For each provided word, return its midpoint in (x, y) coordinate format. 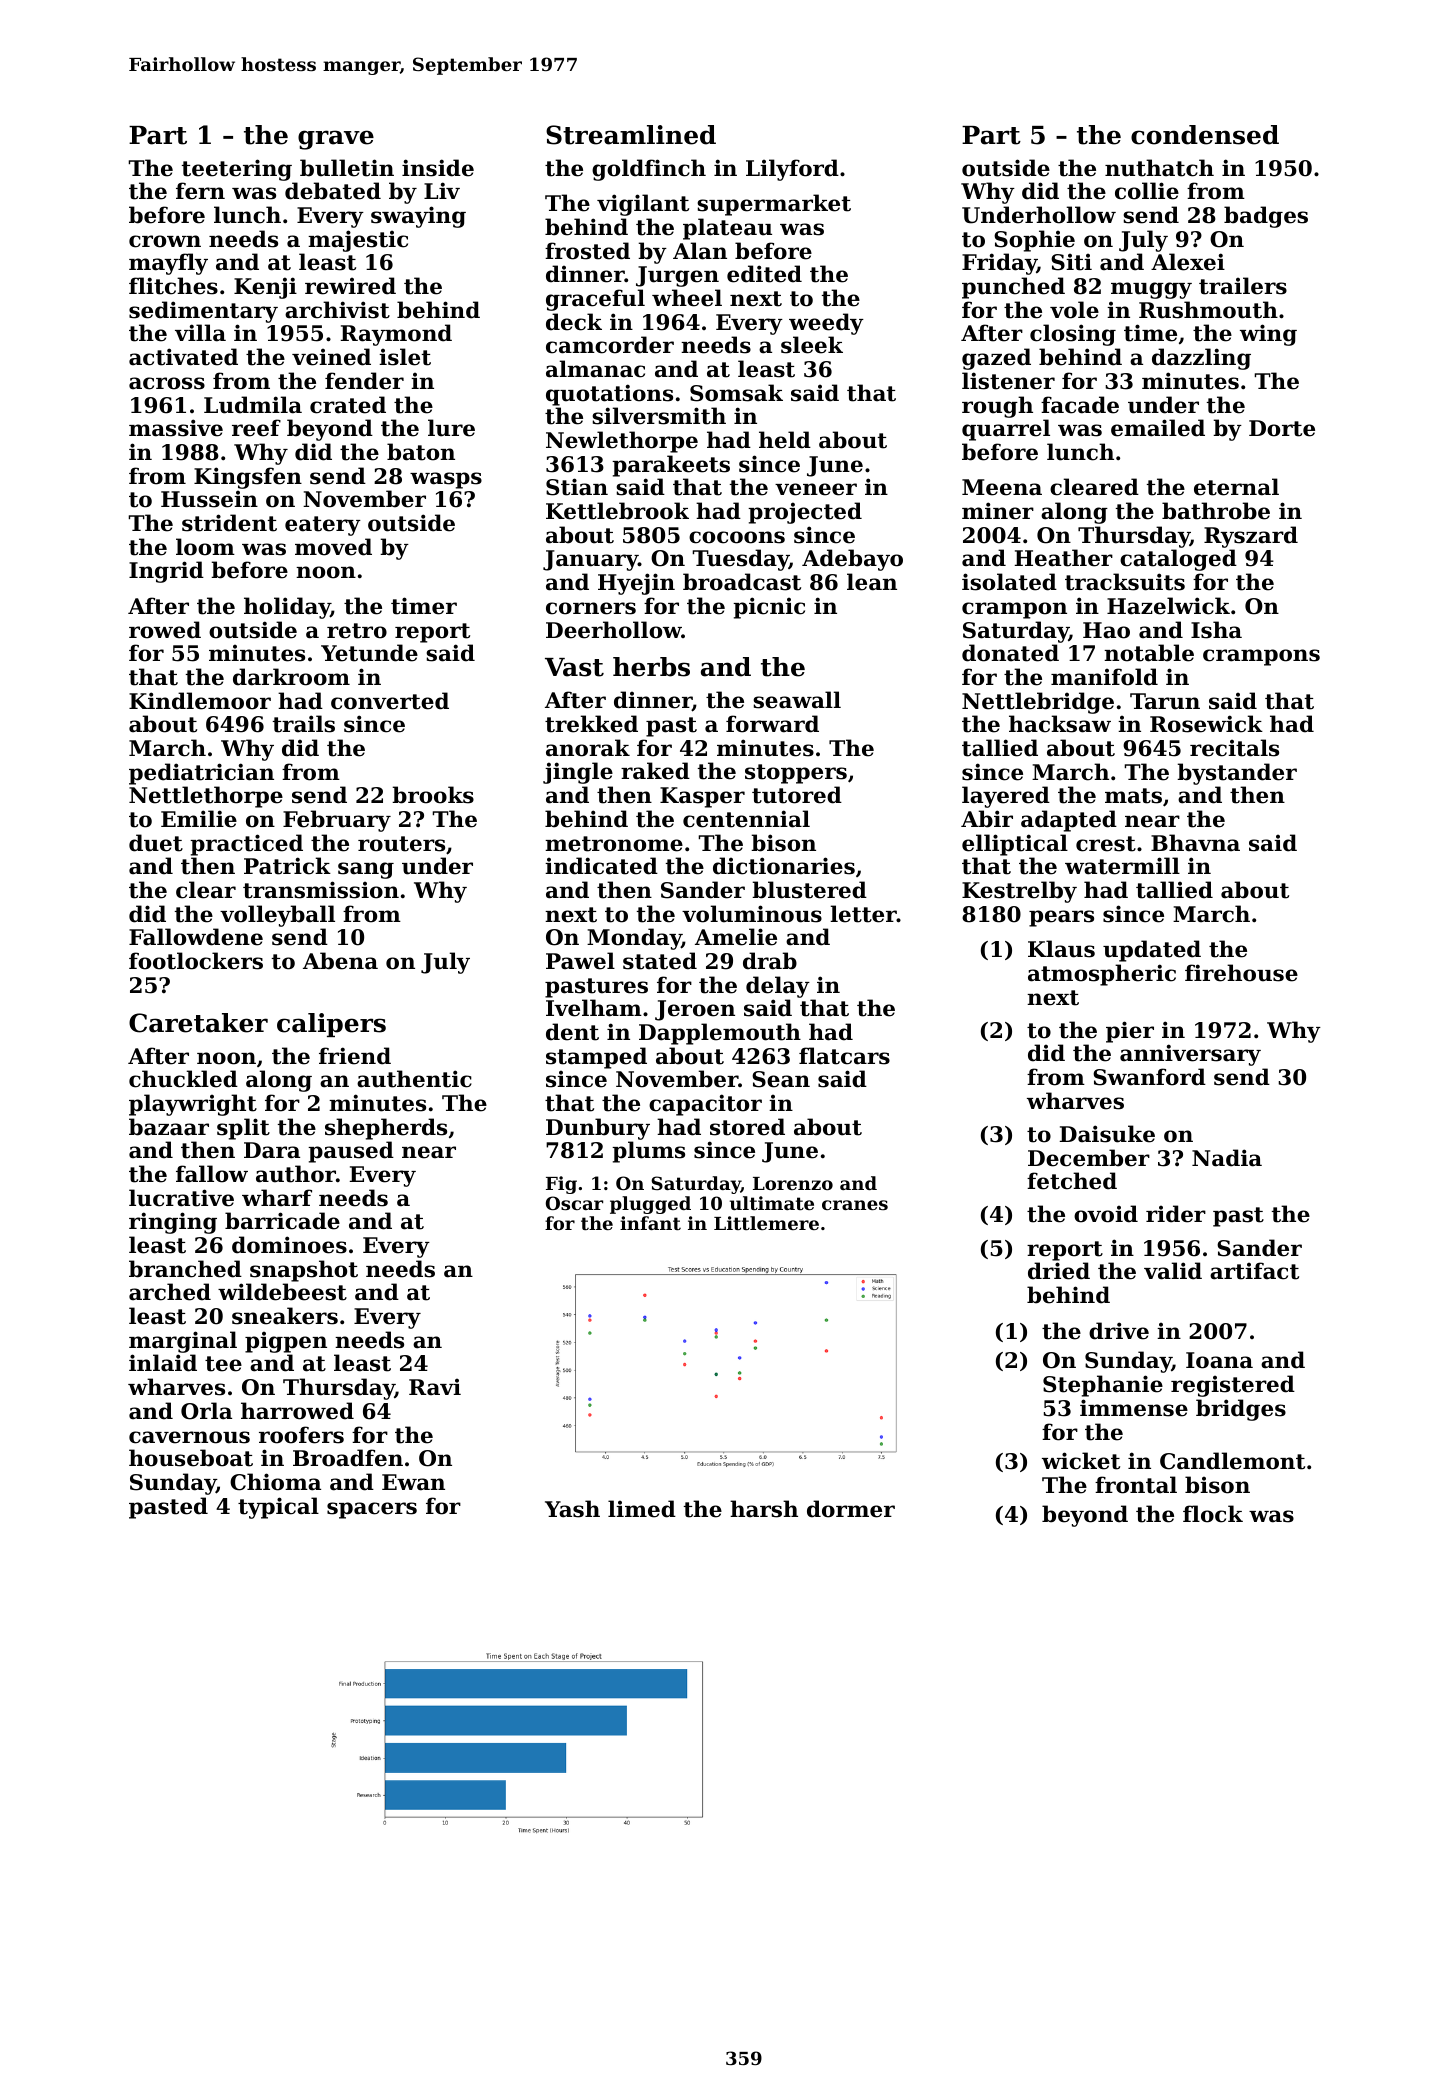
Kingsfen (248, 478)
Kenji (265, 288)
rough (997, 407)
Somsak (736, 393)
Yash (572, 1509)
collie (1147, 191)
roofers (301, 1435)
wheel (687, 298)
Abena (340, 961)
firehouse (1241, 973)
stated (660, 961)
